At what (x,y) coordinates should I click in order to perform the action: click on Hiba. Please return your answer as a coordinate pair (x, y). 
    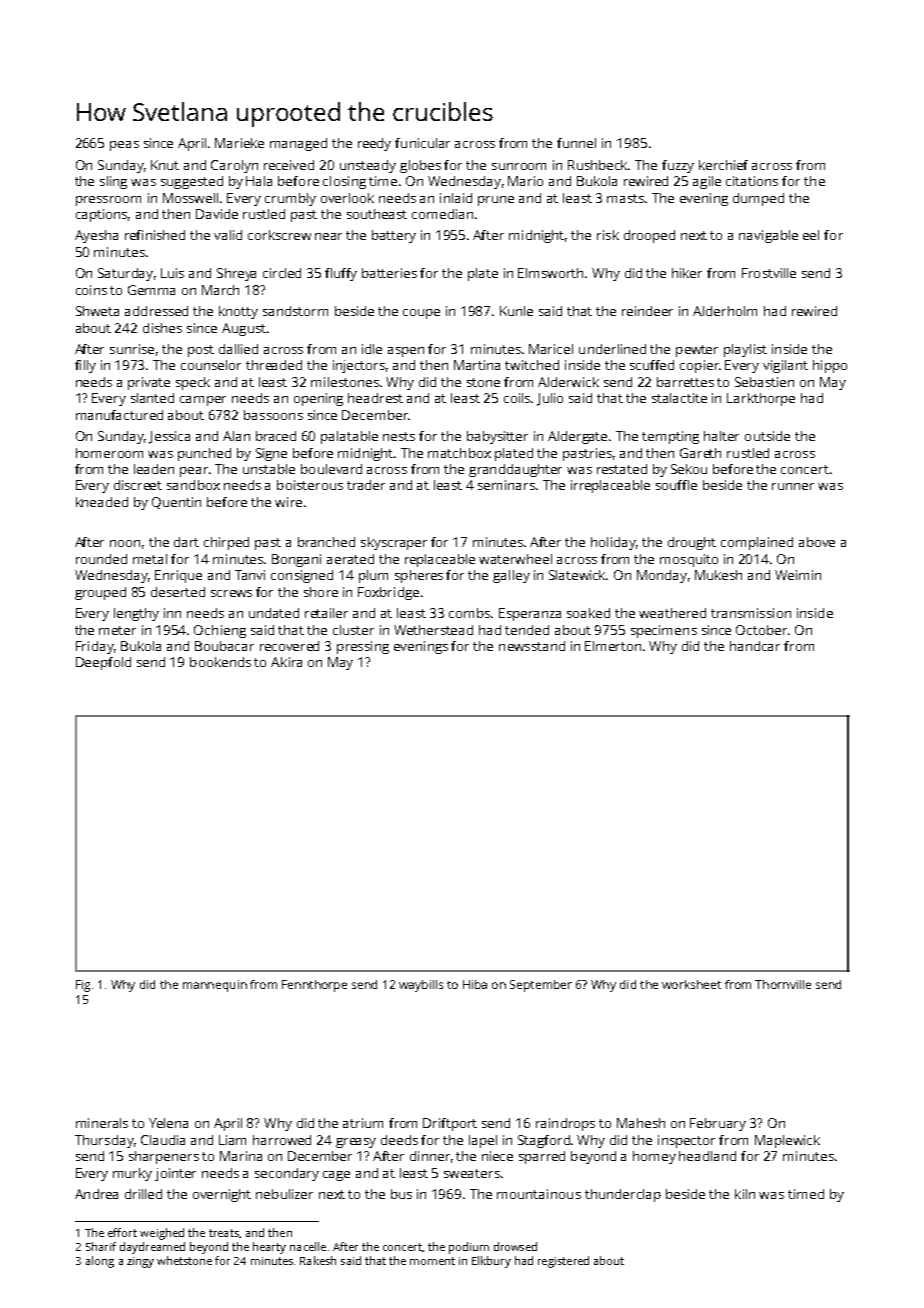
    Looking at the image, I should click on (475, 984).
